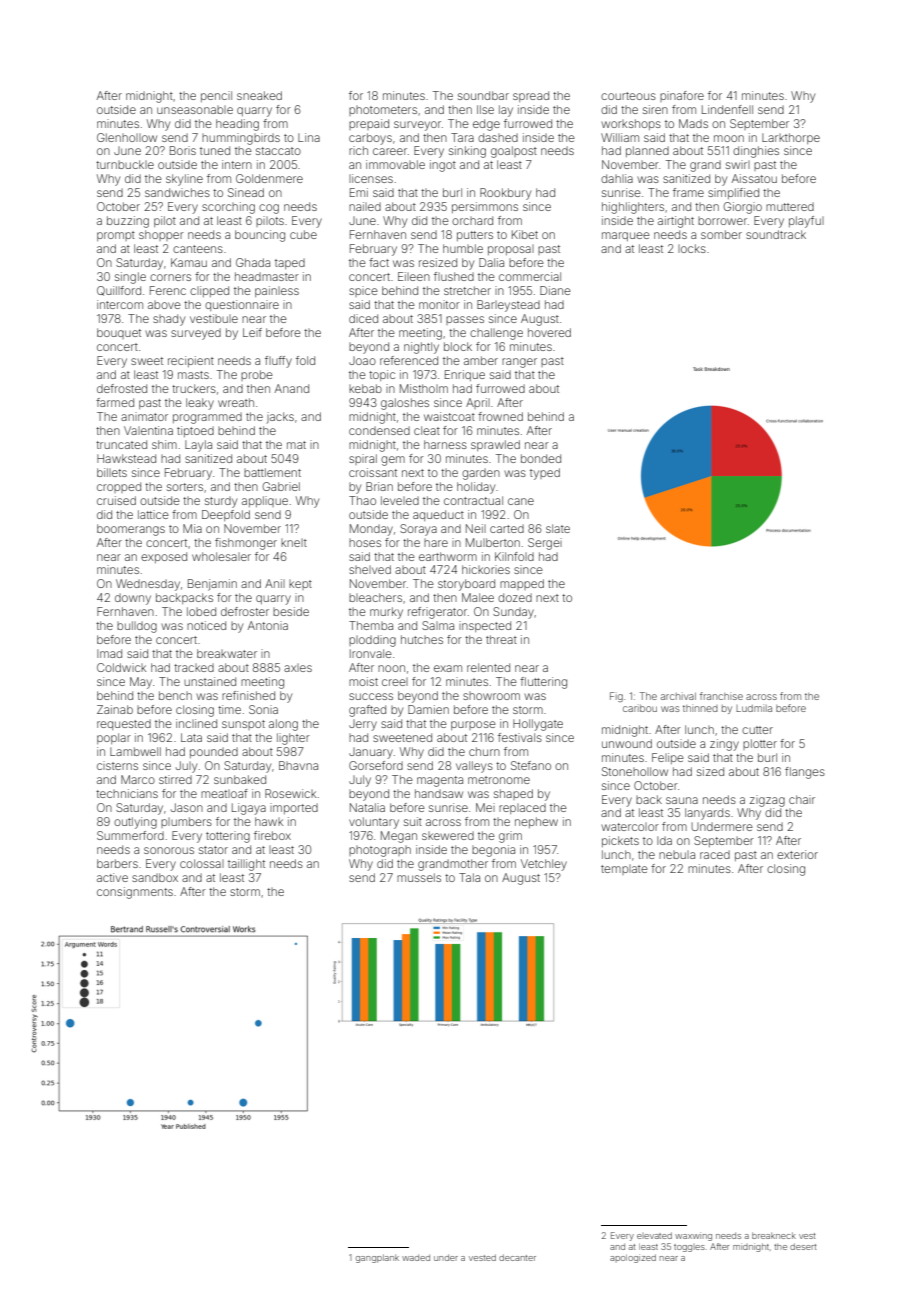 This page has height=1308, width=924. Describe the element at coordinates (624, 870) in the page. I see `template` at that location.
